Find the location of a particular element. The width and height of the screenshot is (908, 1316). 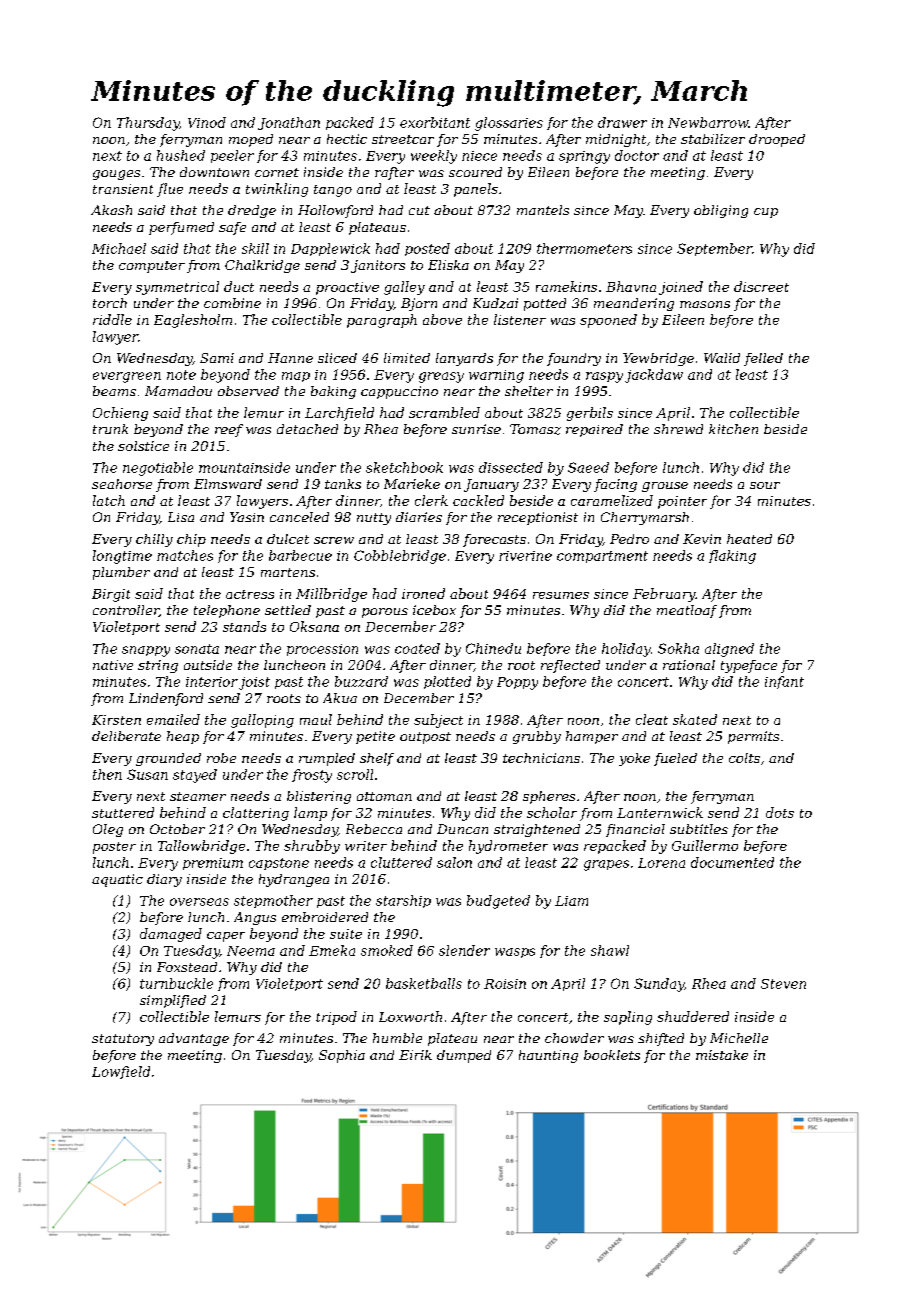

Newbarrow is located at coordinates (708, 122).
